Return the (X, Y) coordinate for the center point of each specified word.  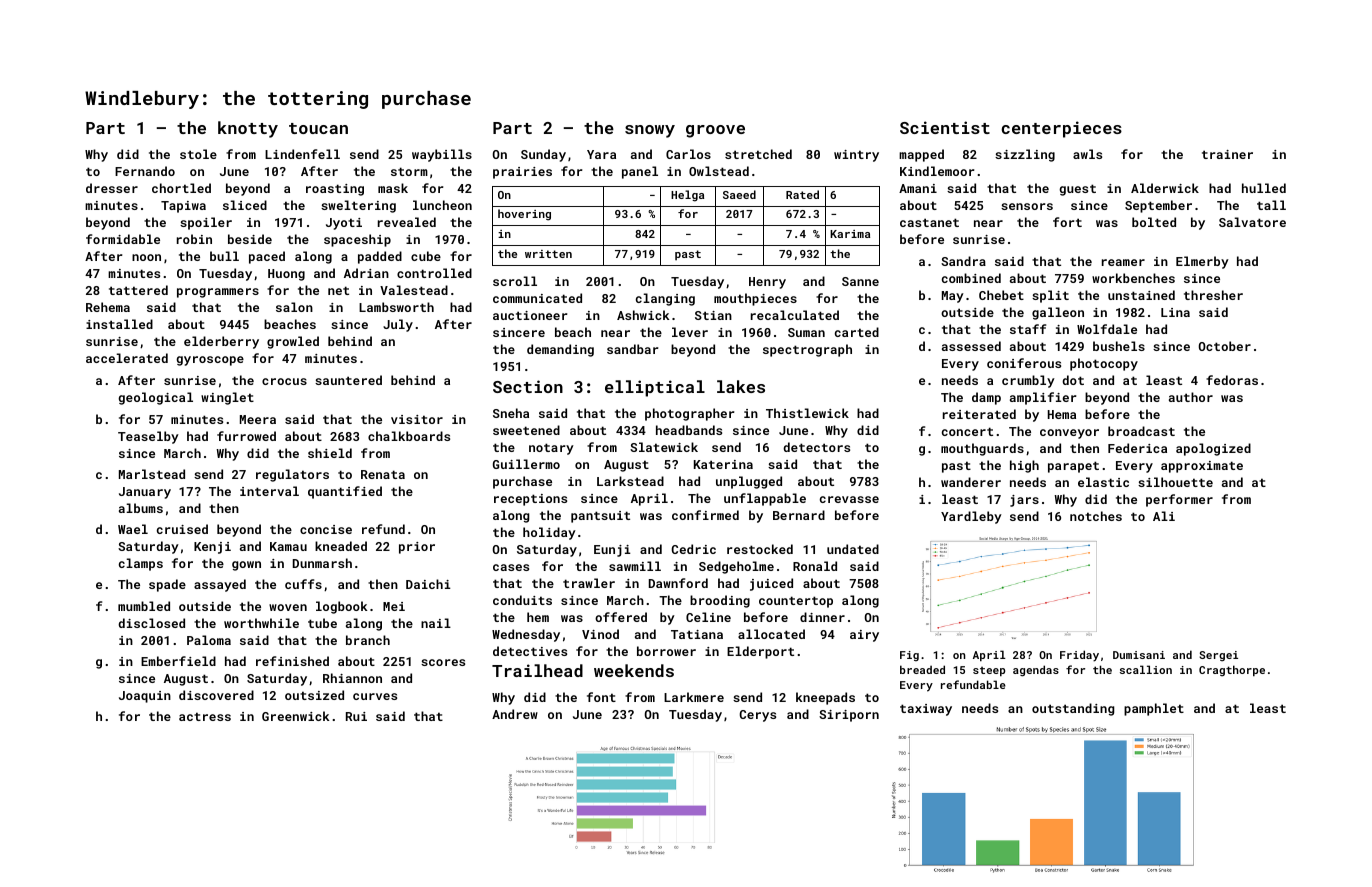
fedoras (1232, 380)
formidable (123, 239)
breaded (922, 669)
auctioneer (530, 315)
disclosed (151, 623)
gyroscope (210, 361)
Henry (767, 283)
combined (971, 278)
